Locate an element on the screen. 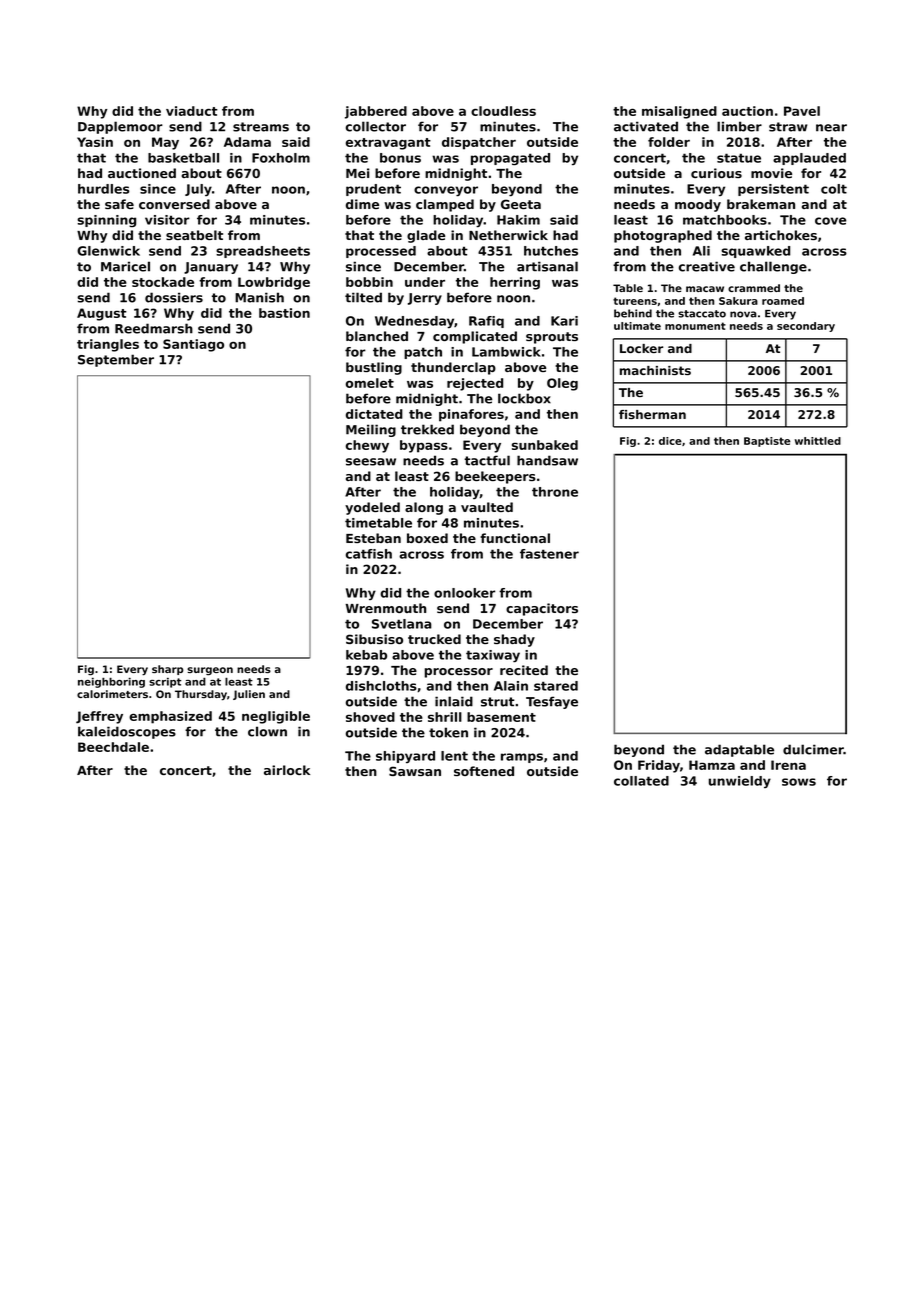 This screenshot has height=1308, width=924. misaligned is located at coordinates (679, 112).
